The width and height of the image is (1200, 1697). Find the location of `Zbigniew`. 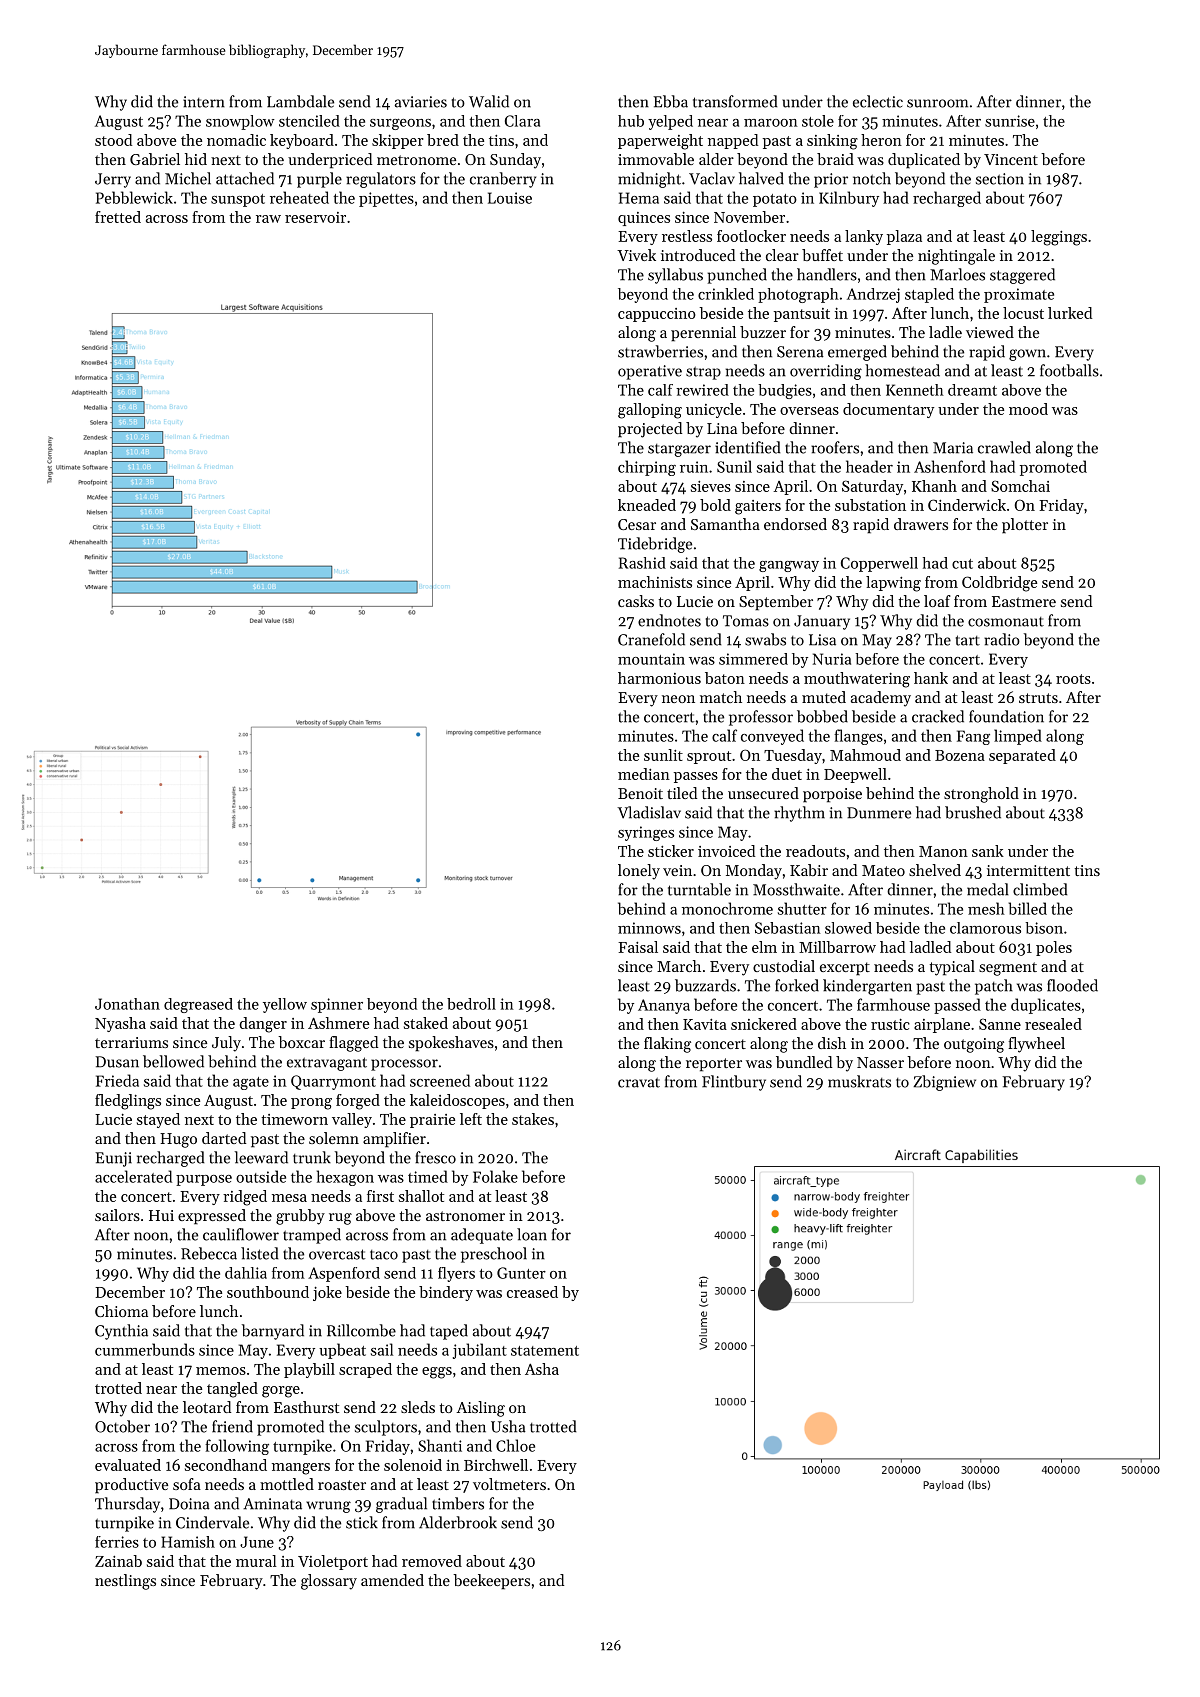

Zbigniew is located at coordinates (944, 1083).
